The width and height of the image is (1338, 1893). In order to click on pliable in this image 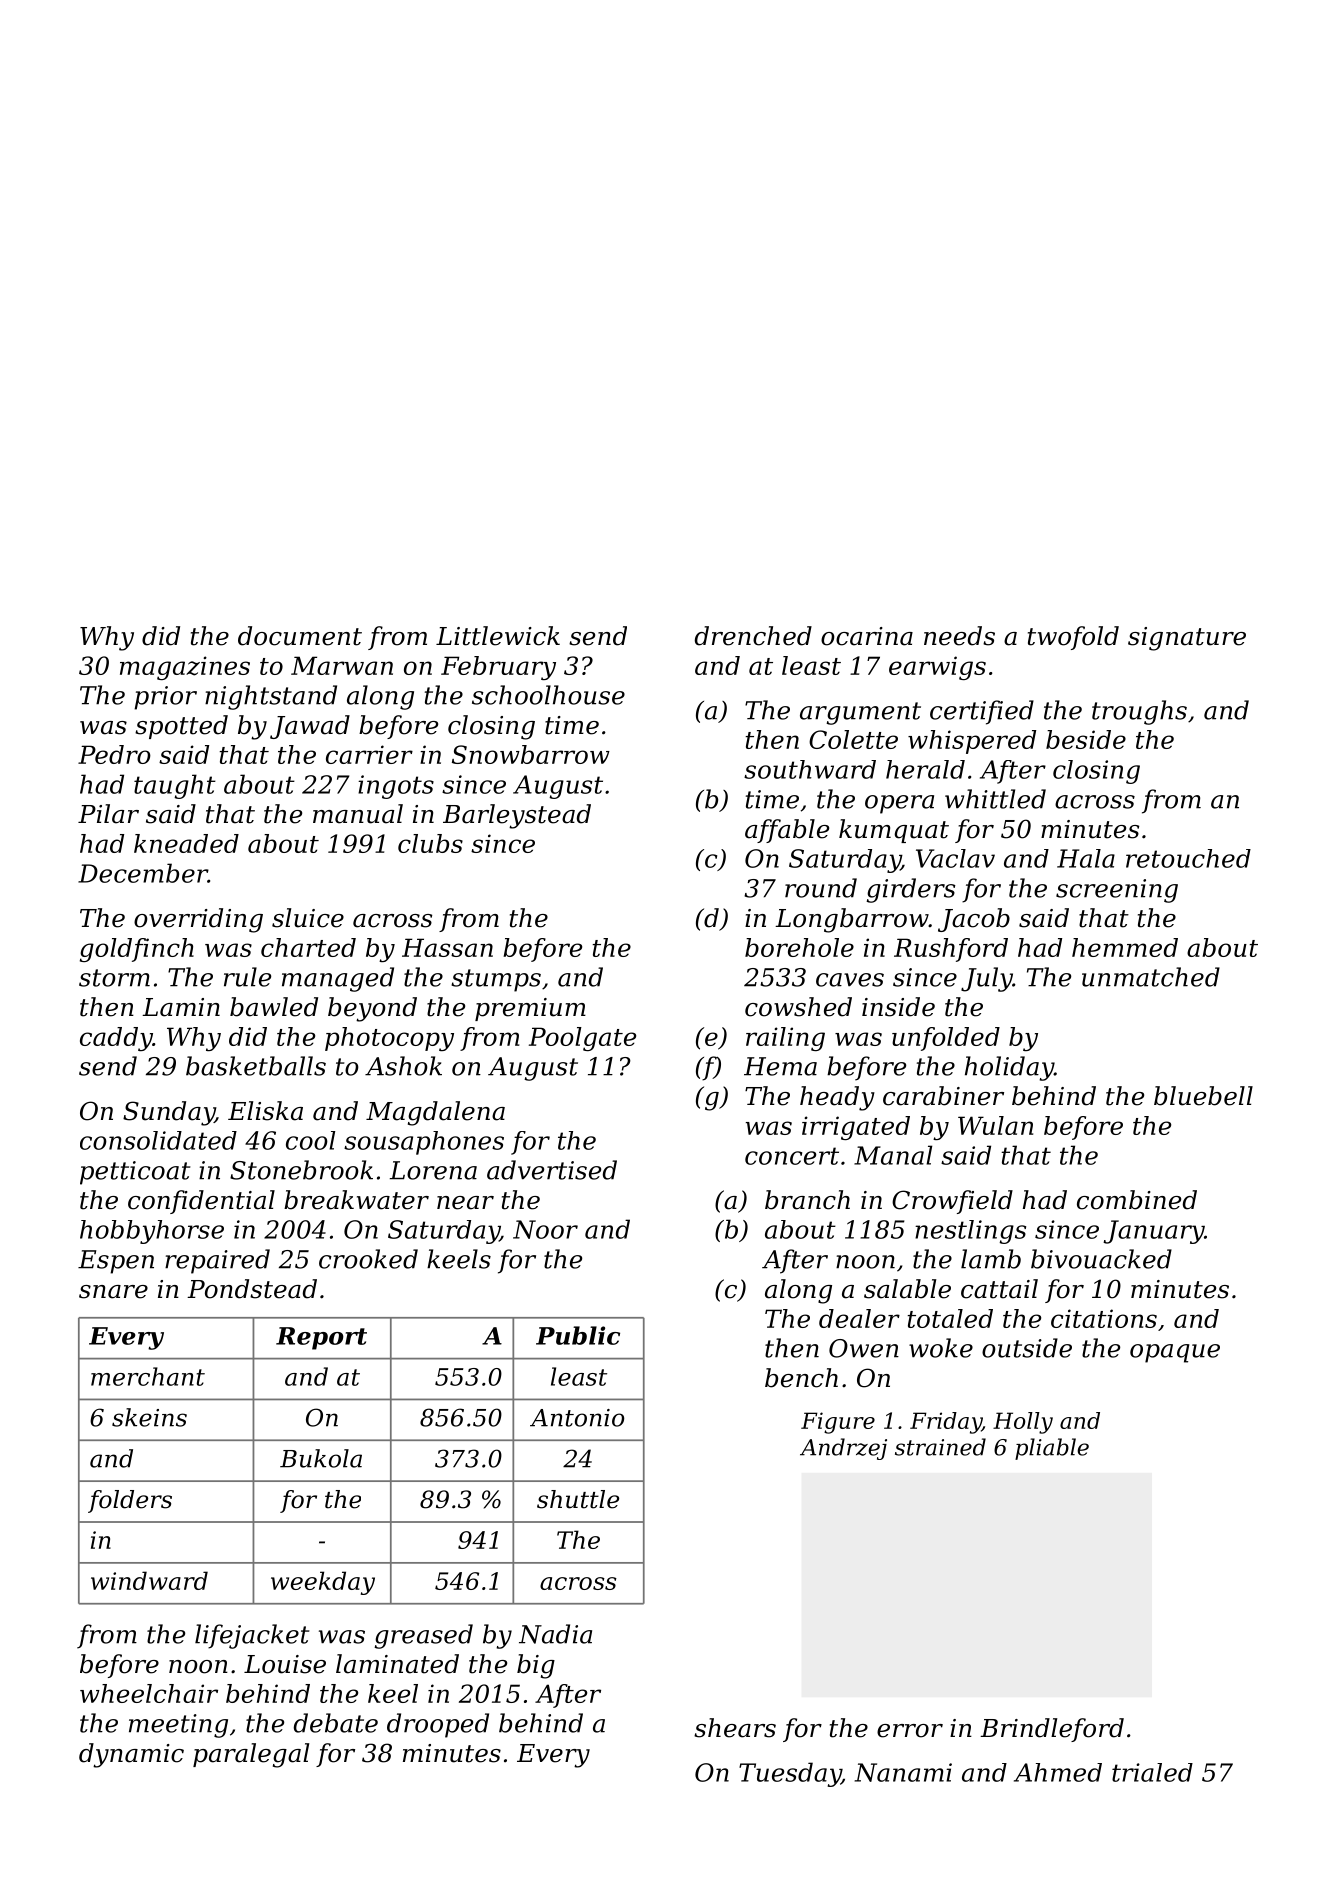, I will do `click(1052, 1449)`.
